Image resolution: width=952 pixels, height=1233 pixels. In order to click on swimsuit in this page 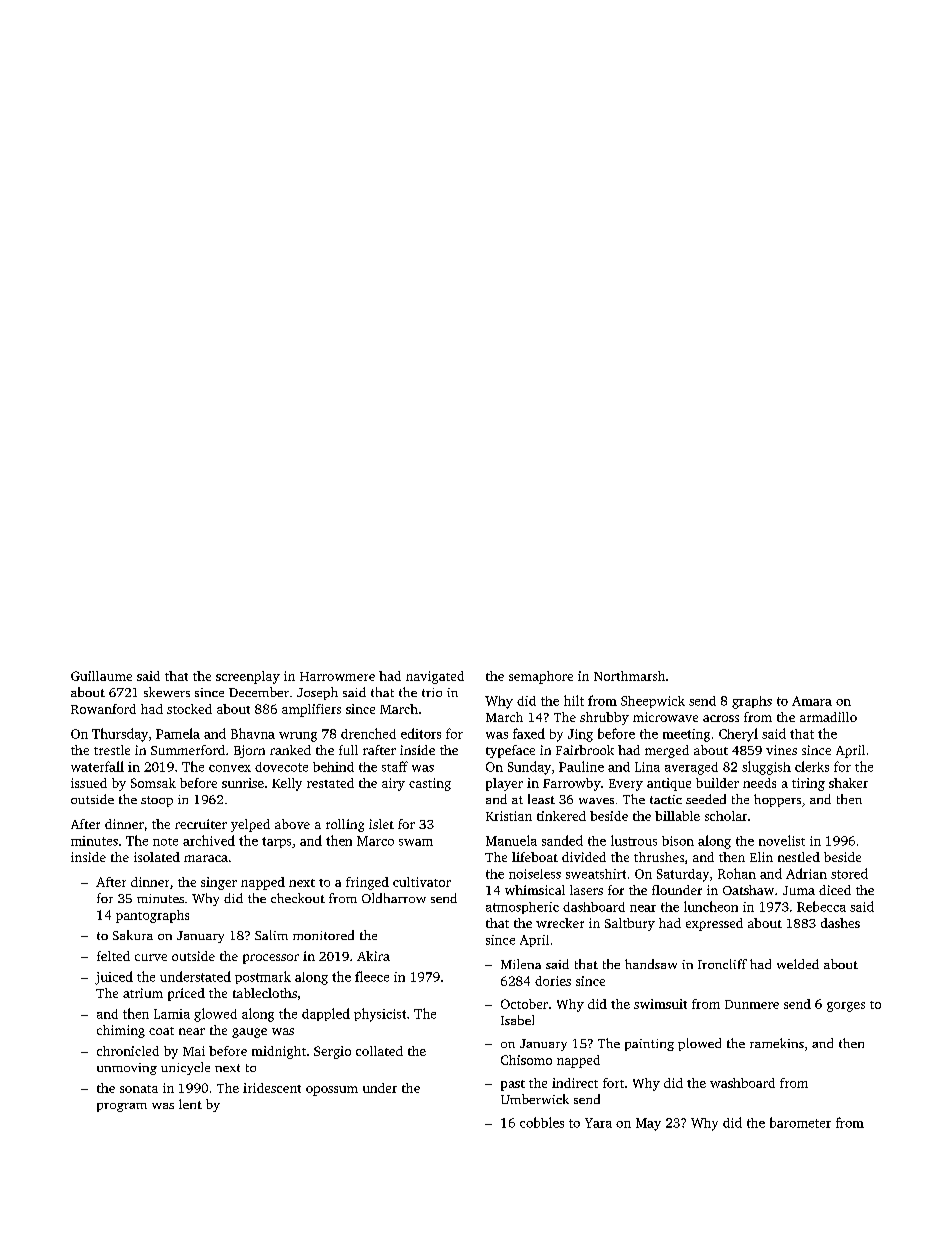, I will do `click(660, 1004)`.
